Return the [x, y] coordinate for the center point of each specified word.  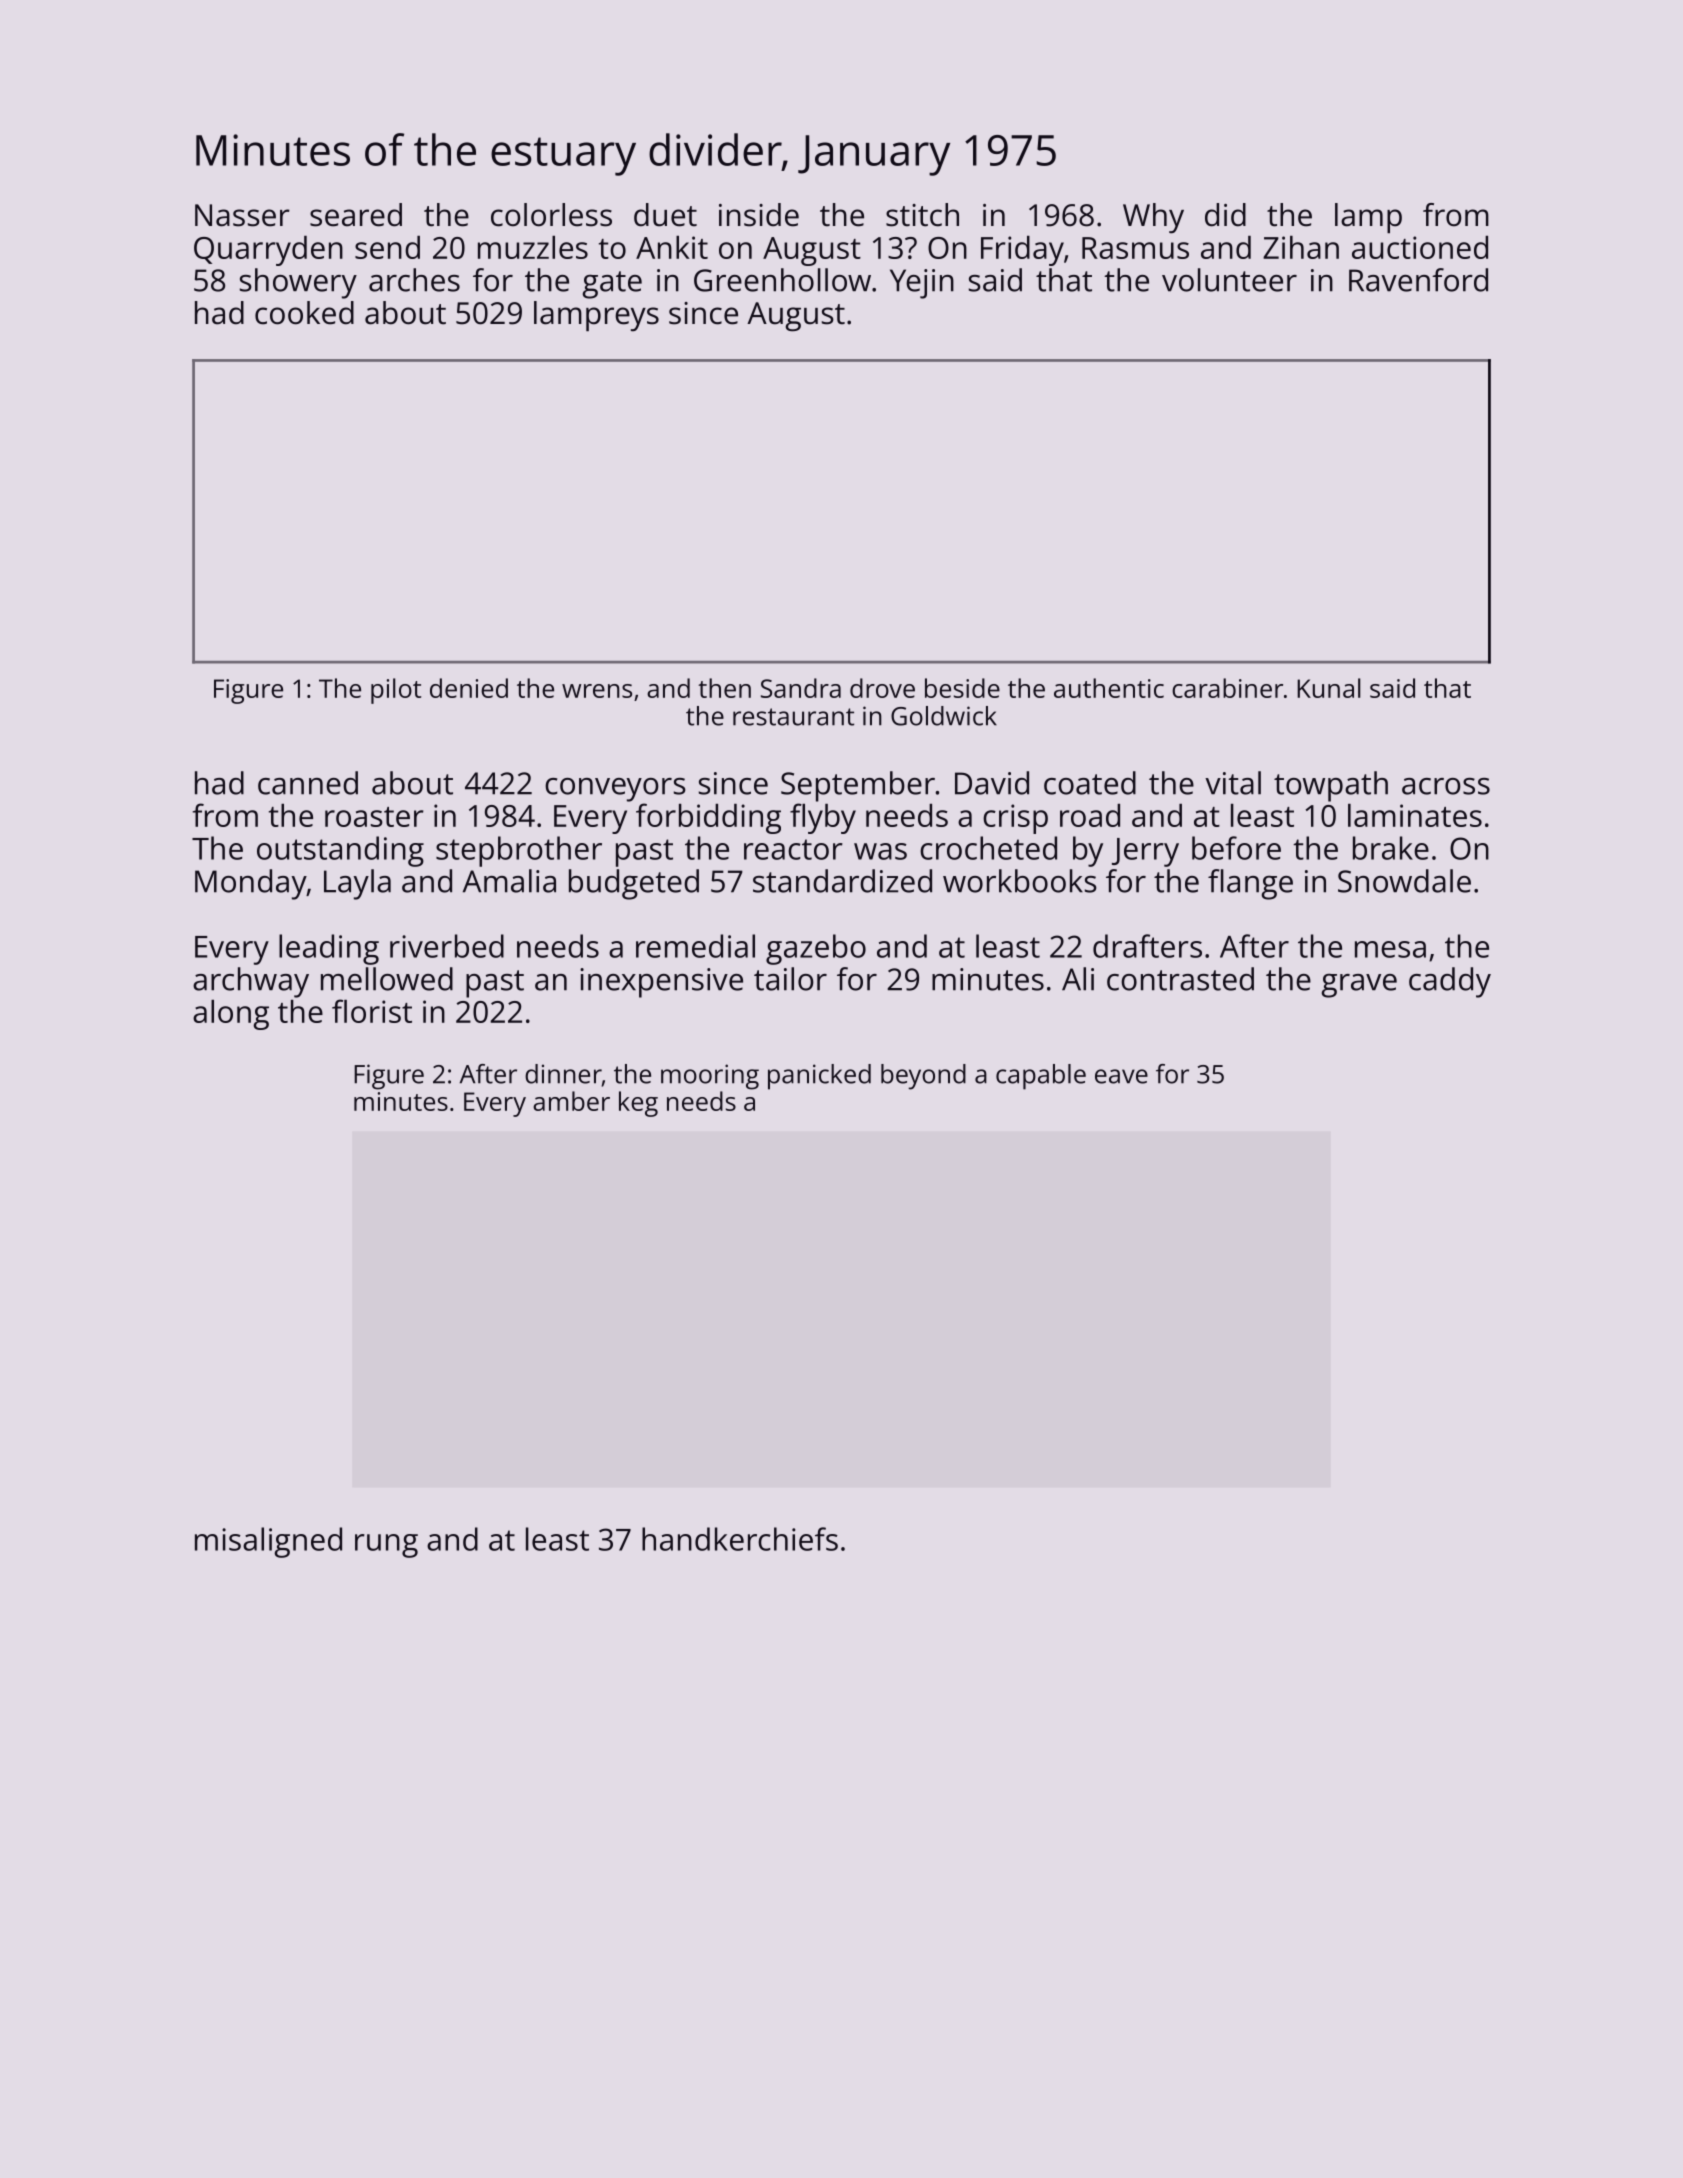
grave [1359, 986]
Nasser [242, 215]
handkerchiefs [740, 1539]
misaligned [268, 1542]
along [231, 1015]
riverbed [447, 946]
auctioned [1420, 247]
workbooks [1020, 881]
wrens [597, 691]
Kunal [1329, 688]
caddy [1450, 982]
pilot [396, 691]
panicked [819, 1077]
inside [759, 215]
